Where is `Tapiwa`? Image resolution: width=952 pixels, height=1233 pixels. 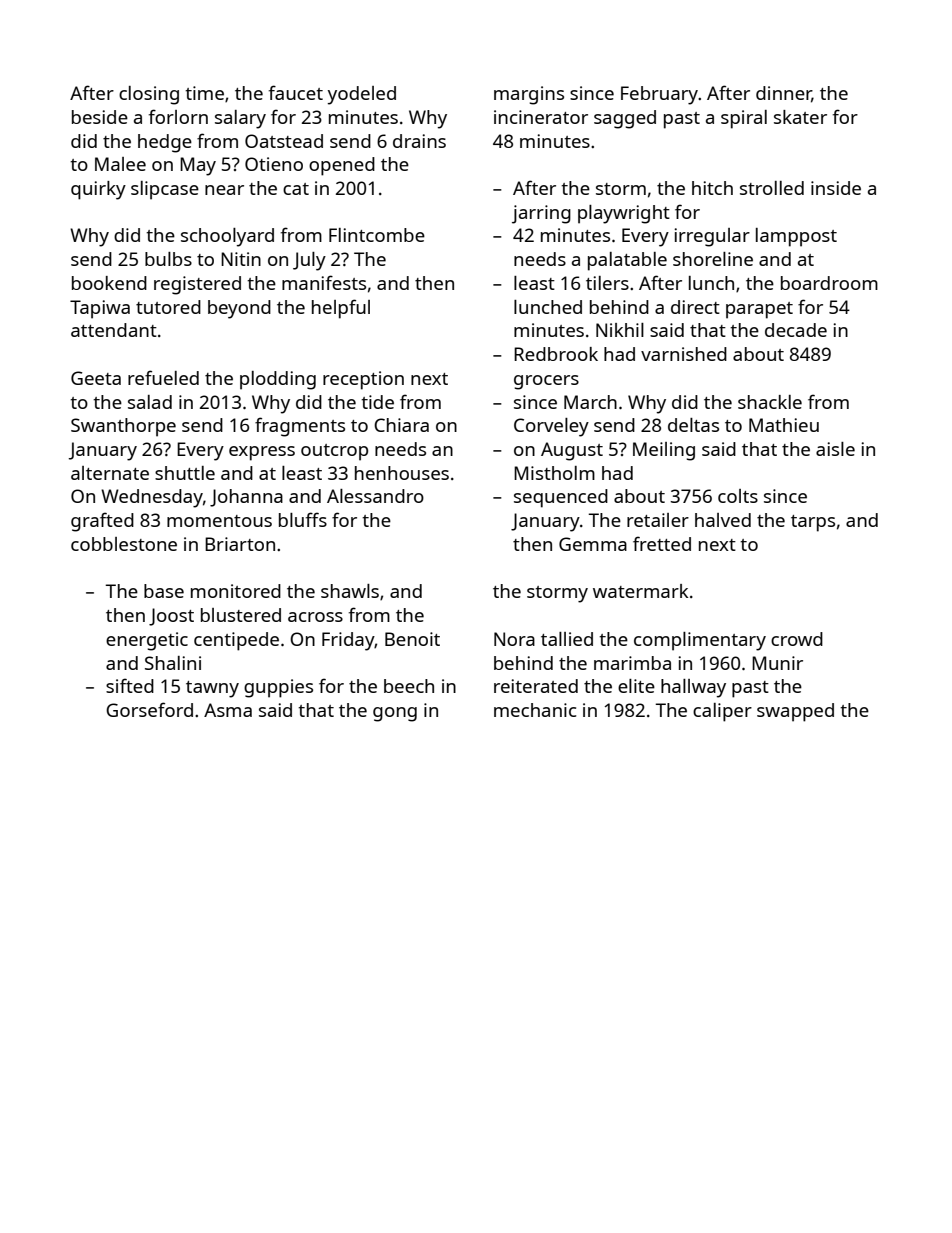
Tapiwa is located at coordinates (100, 309).
